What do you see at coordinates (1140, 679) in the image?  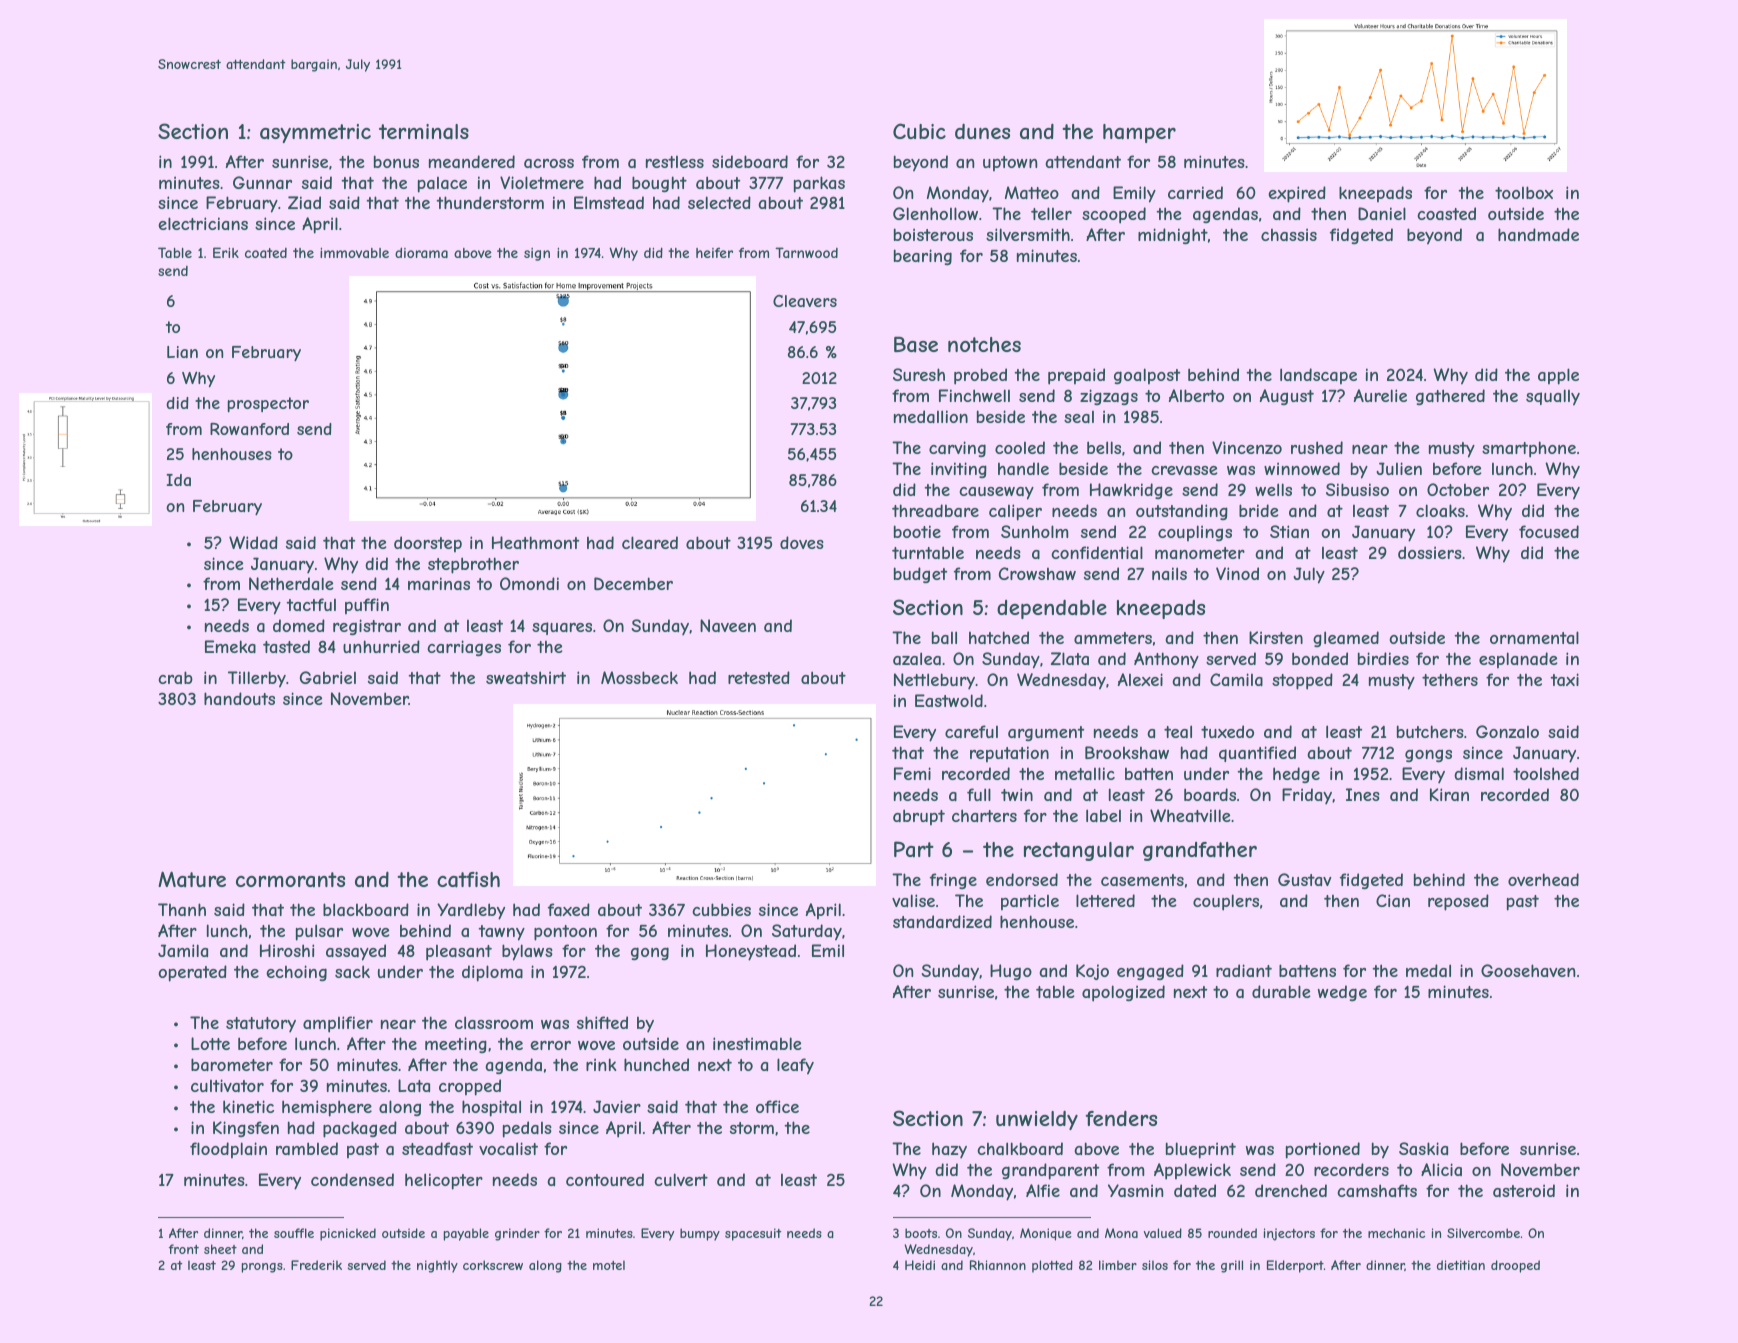 I see `Alexei` at bounding box center [1140, 679].
